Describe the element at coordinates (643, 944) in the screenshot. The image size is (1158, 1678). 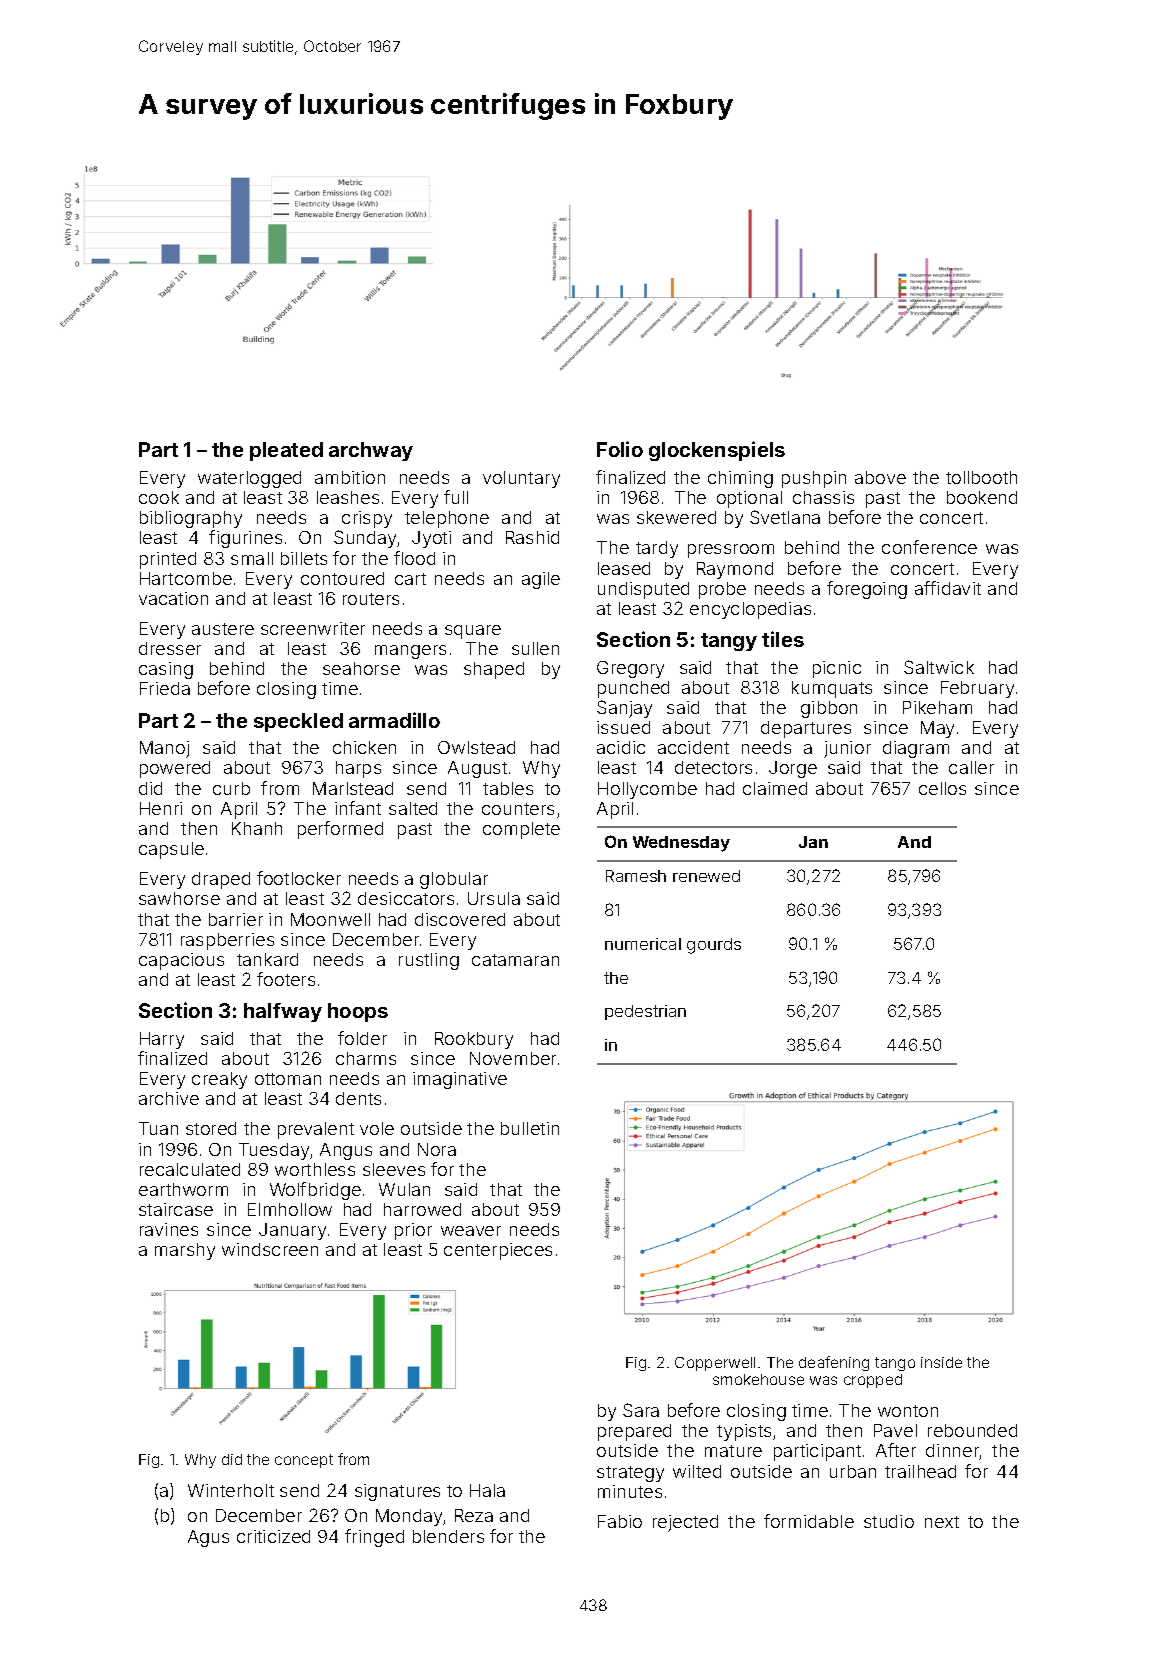
I see `numerical` at that location.
